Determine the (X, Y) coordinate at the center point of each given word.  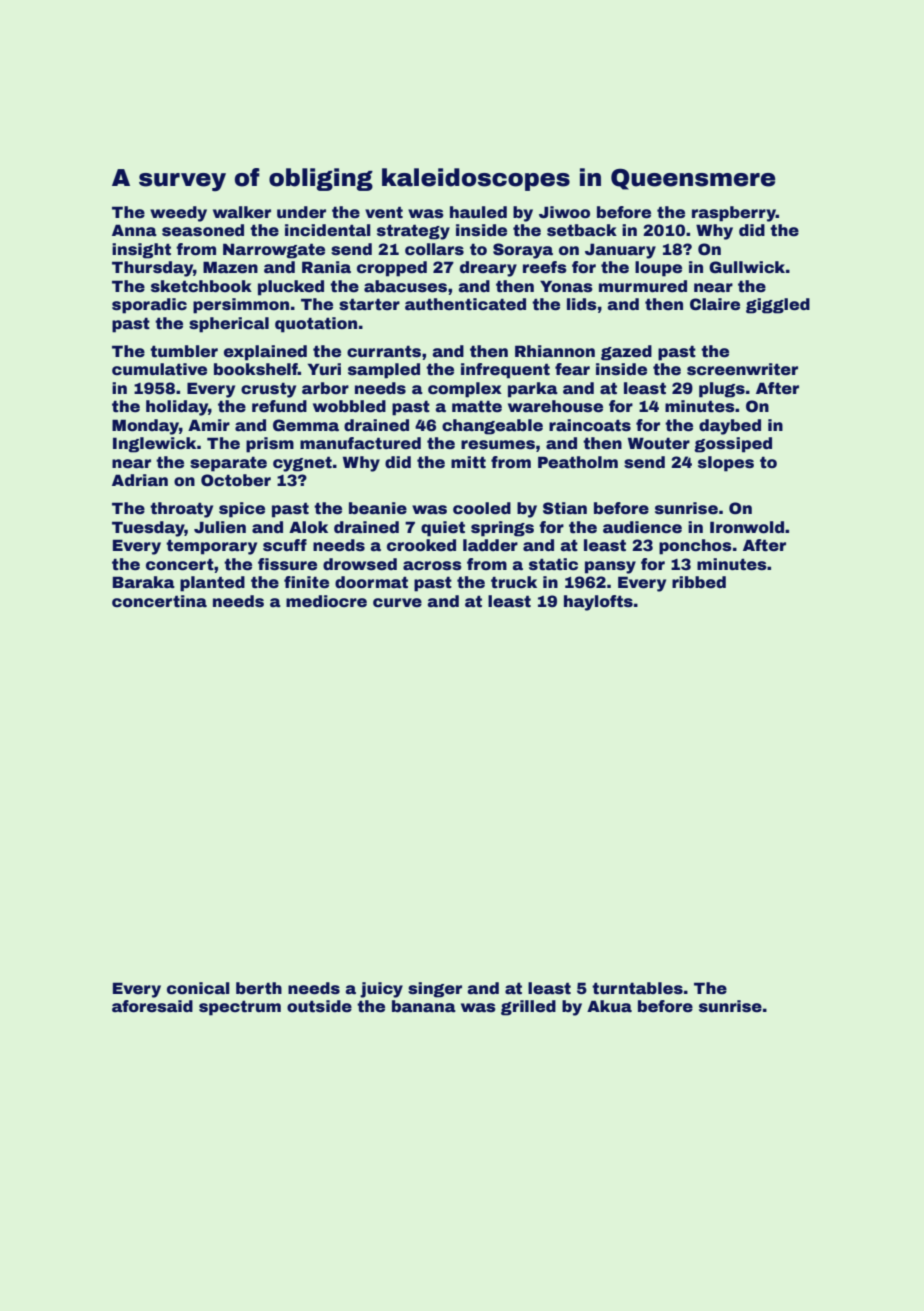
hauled (478, 212)
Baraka (143, 582)
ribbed (699, 582)
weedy (178, 214)
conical (198, 988)
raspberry (734, 214)
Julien (220, 527)
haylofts (598, 603)
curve (397, 603)
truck (514, 582)
